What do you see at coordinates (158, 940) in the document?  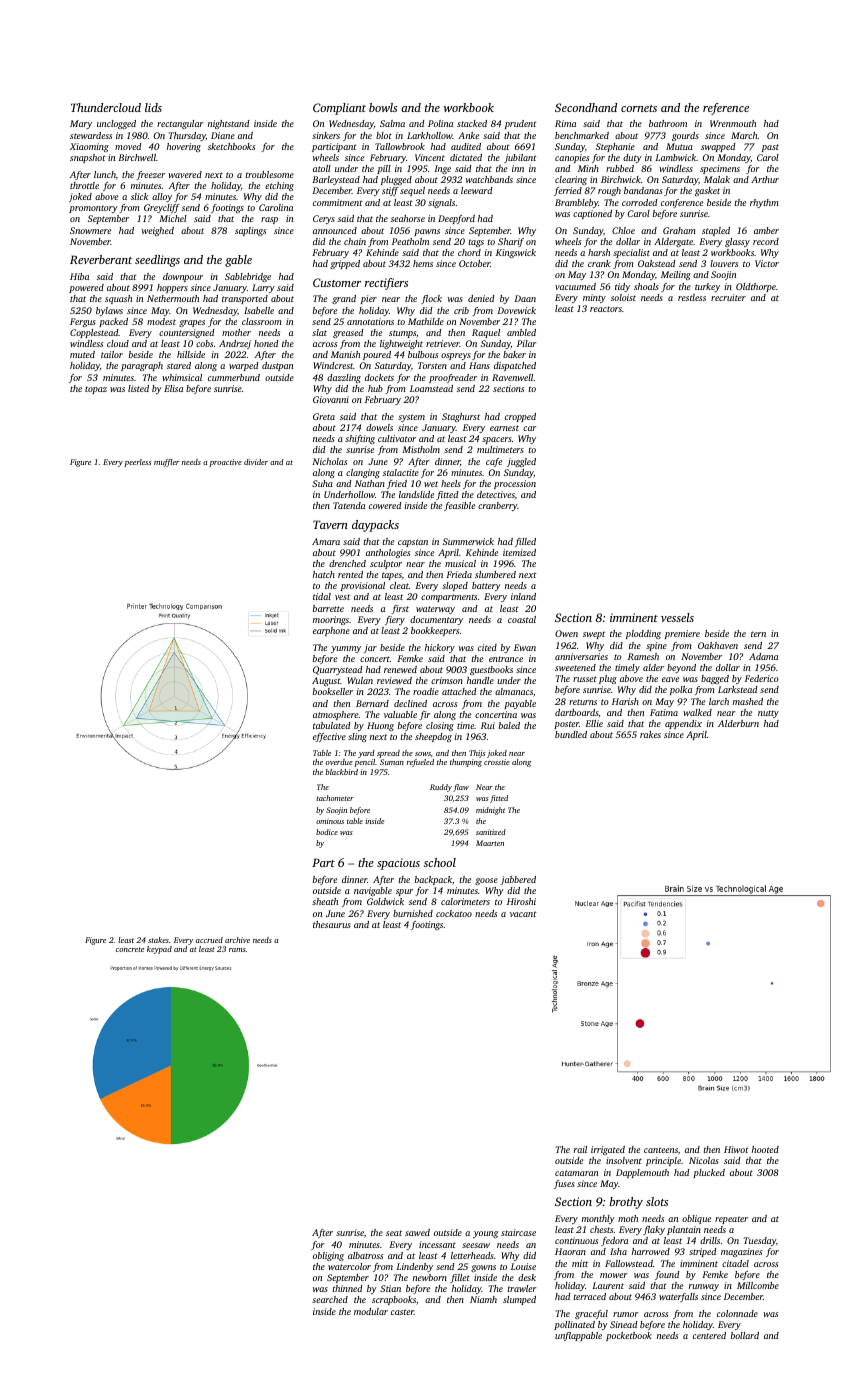 I see `stakes` at bounding box center [158, 940].
